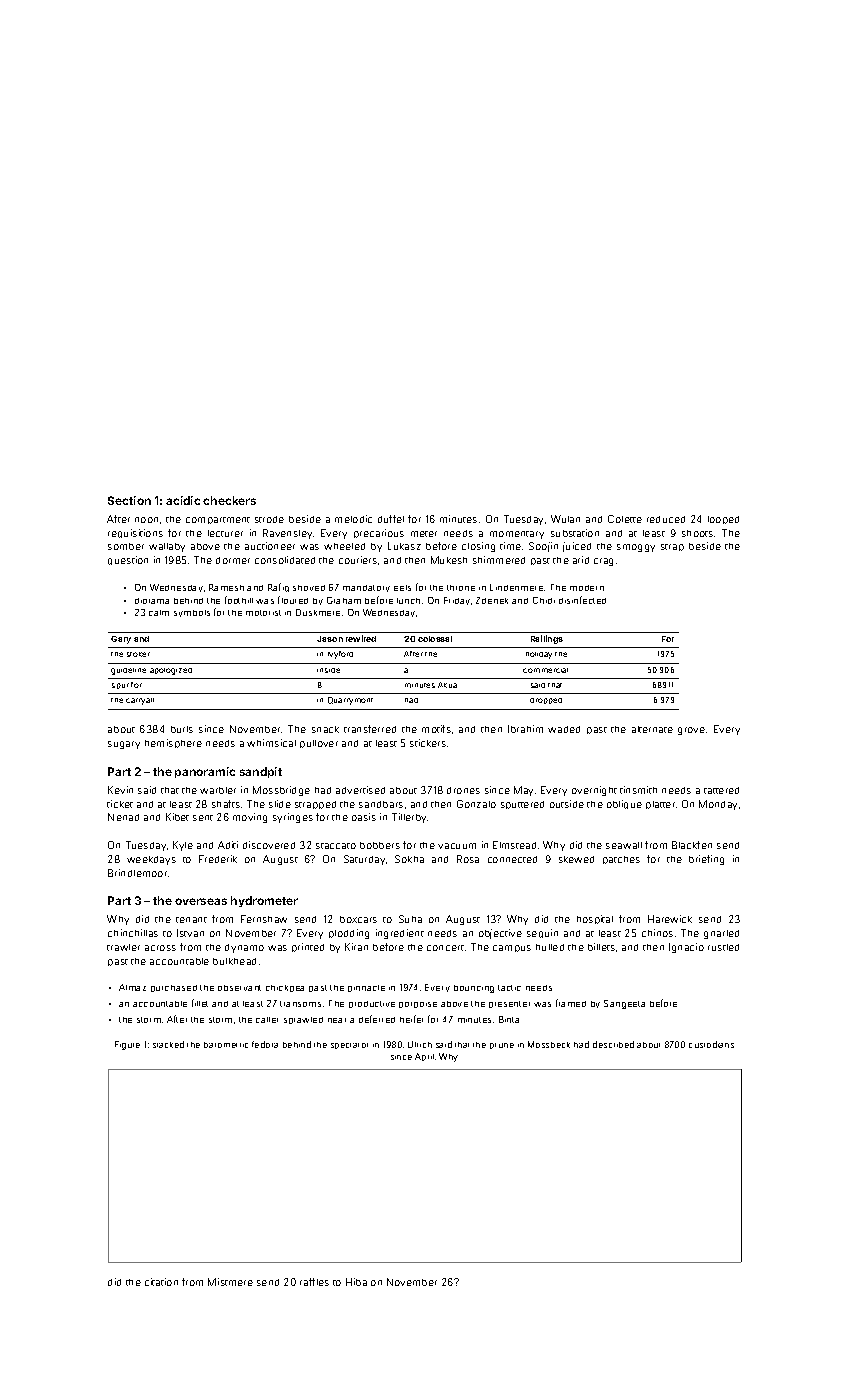 Image resolution: width=849 pixels, height=1400 pixels. Describe the element at coordinates (613, 1044) in the screenshot. I see `described` at that location.
